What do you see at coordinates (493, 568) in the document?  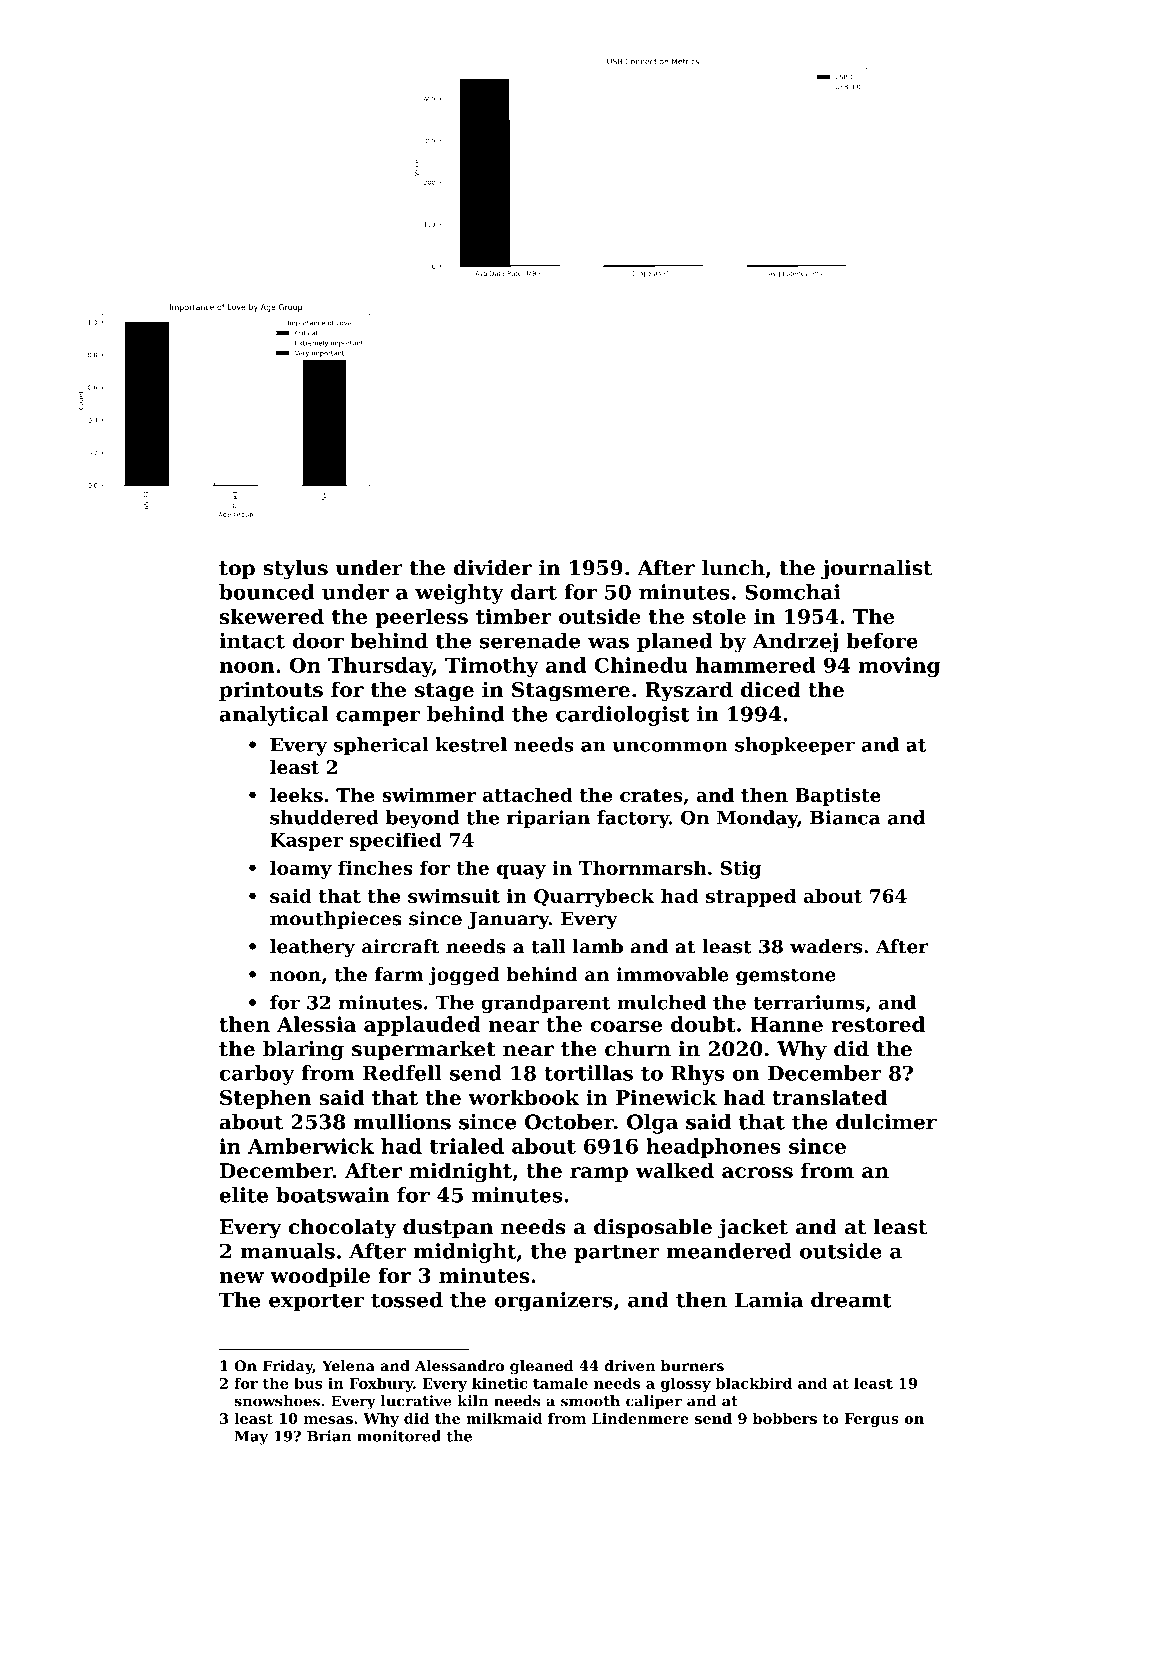 I see `divider` at bounding box center [493, 568].
